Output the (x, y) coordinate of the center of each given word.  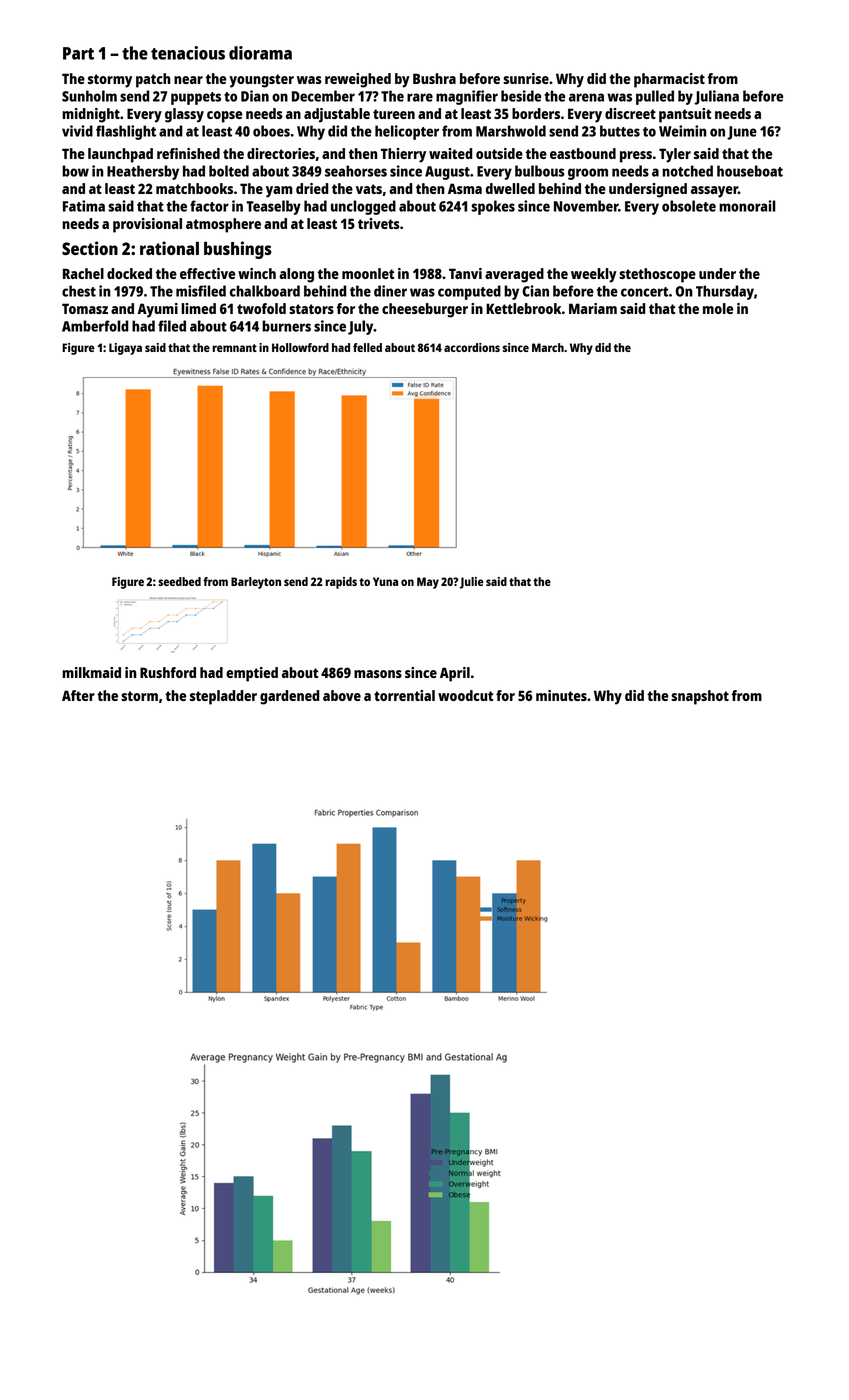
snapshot (700, 697)
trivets (379, 223)
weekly (594, 275)
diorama (260, 53)
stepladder (223, 697)
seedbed (179, 581)
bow (75, 171)
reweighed (358, 80)
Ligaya (125, 349)
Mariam (593, 308)
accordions (472, 347)
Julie (472, 583)
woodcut (465, 695)
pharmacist (669, 80)
